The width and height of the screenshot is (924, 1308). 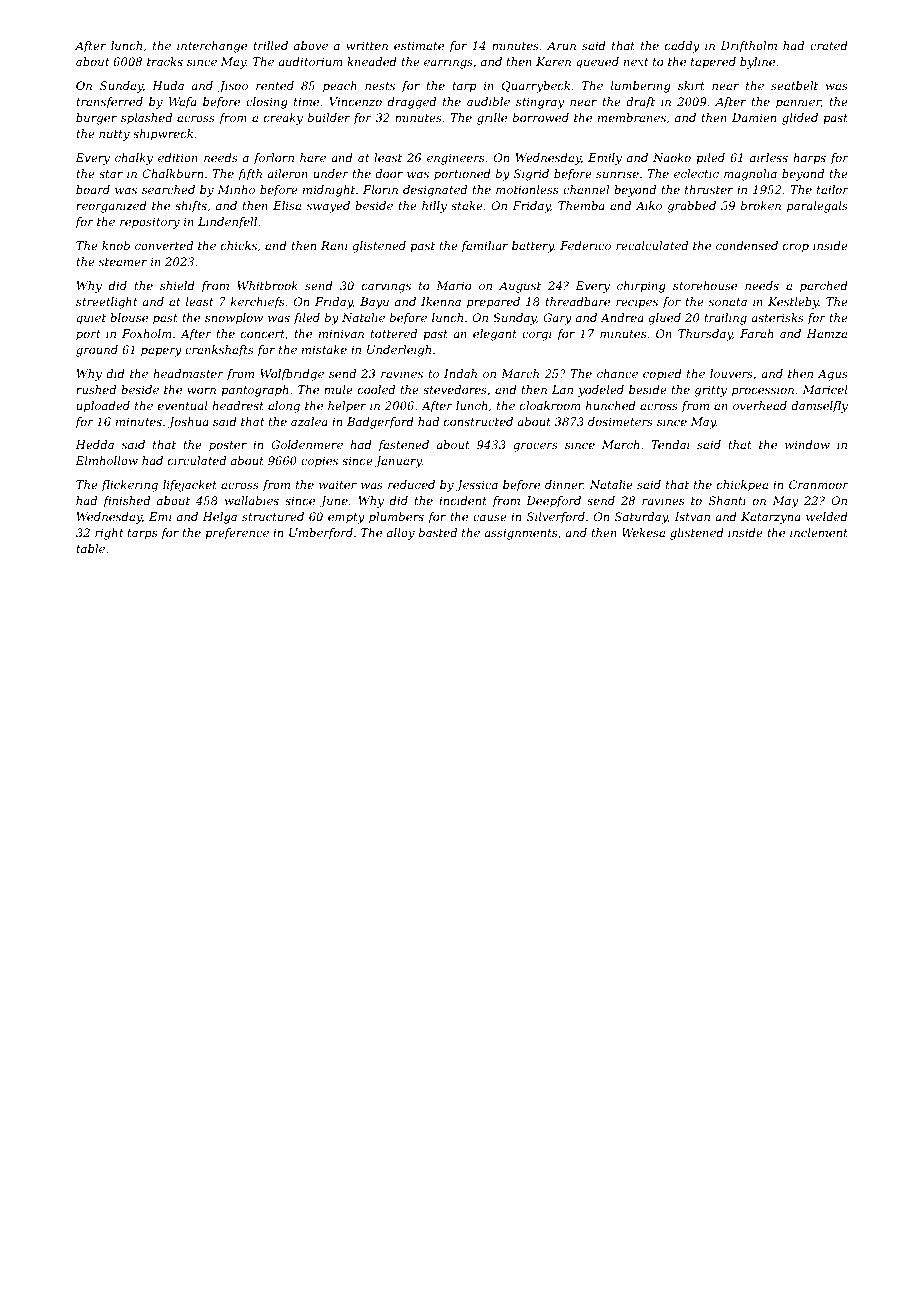 I want to click on louvers, so click(x=731, y=373).
